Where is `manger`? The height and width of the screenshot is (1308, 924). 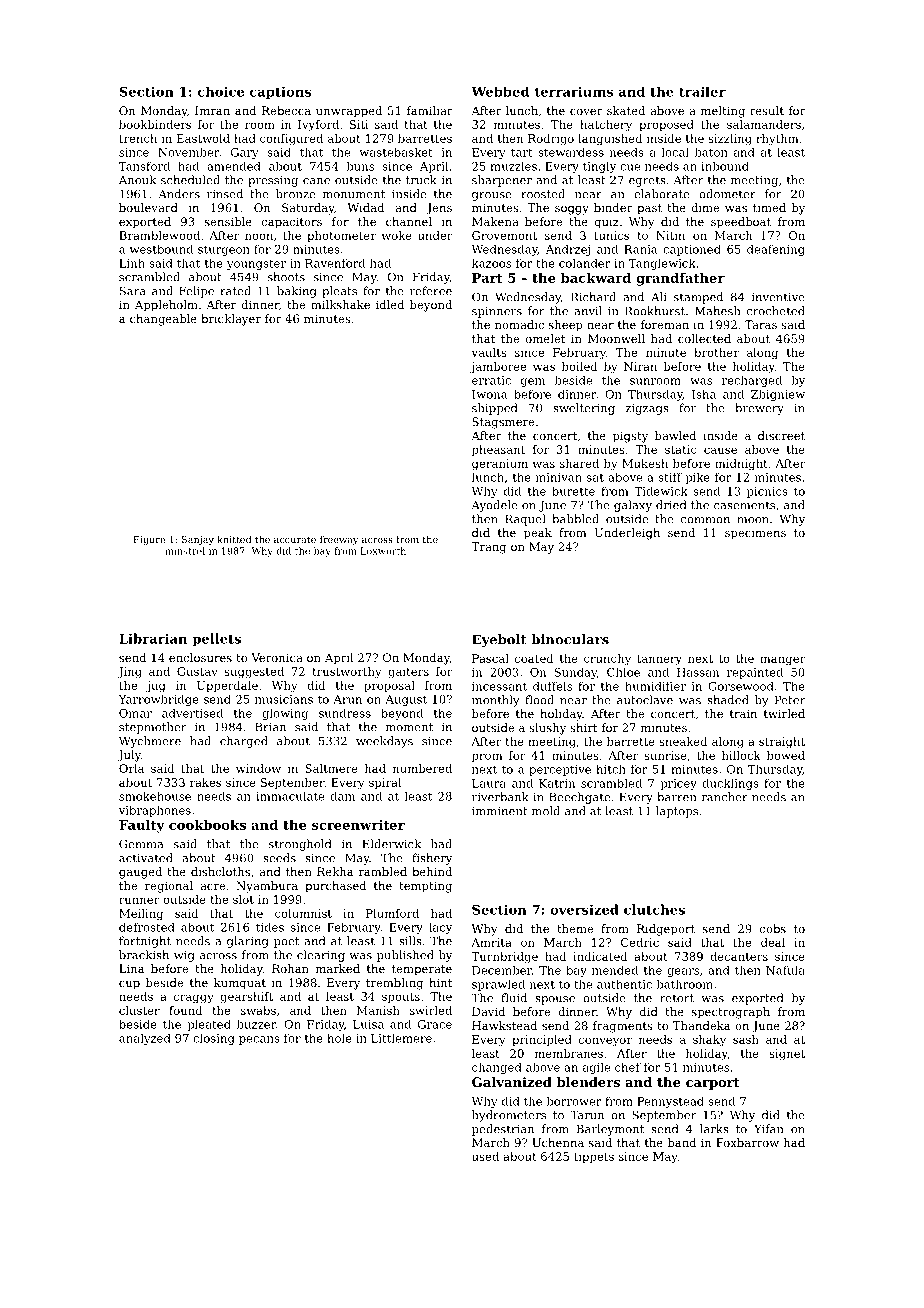
manger is located at coordinates (783, 661).
